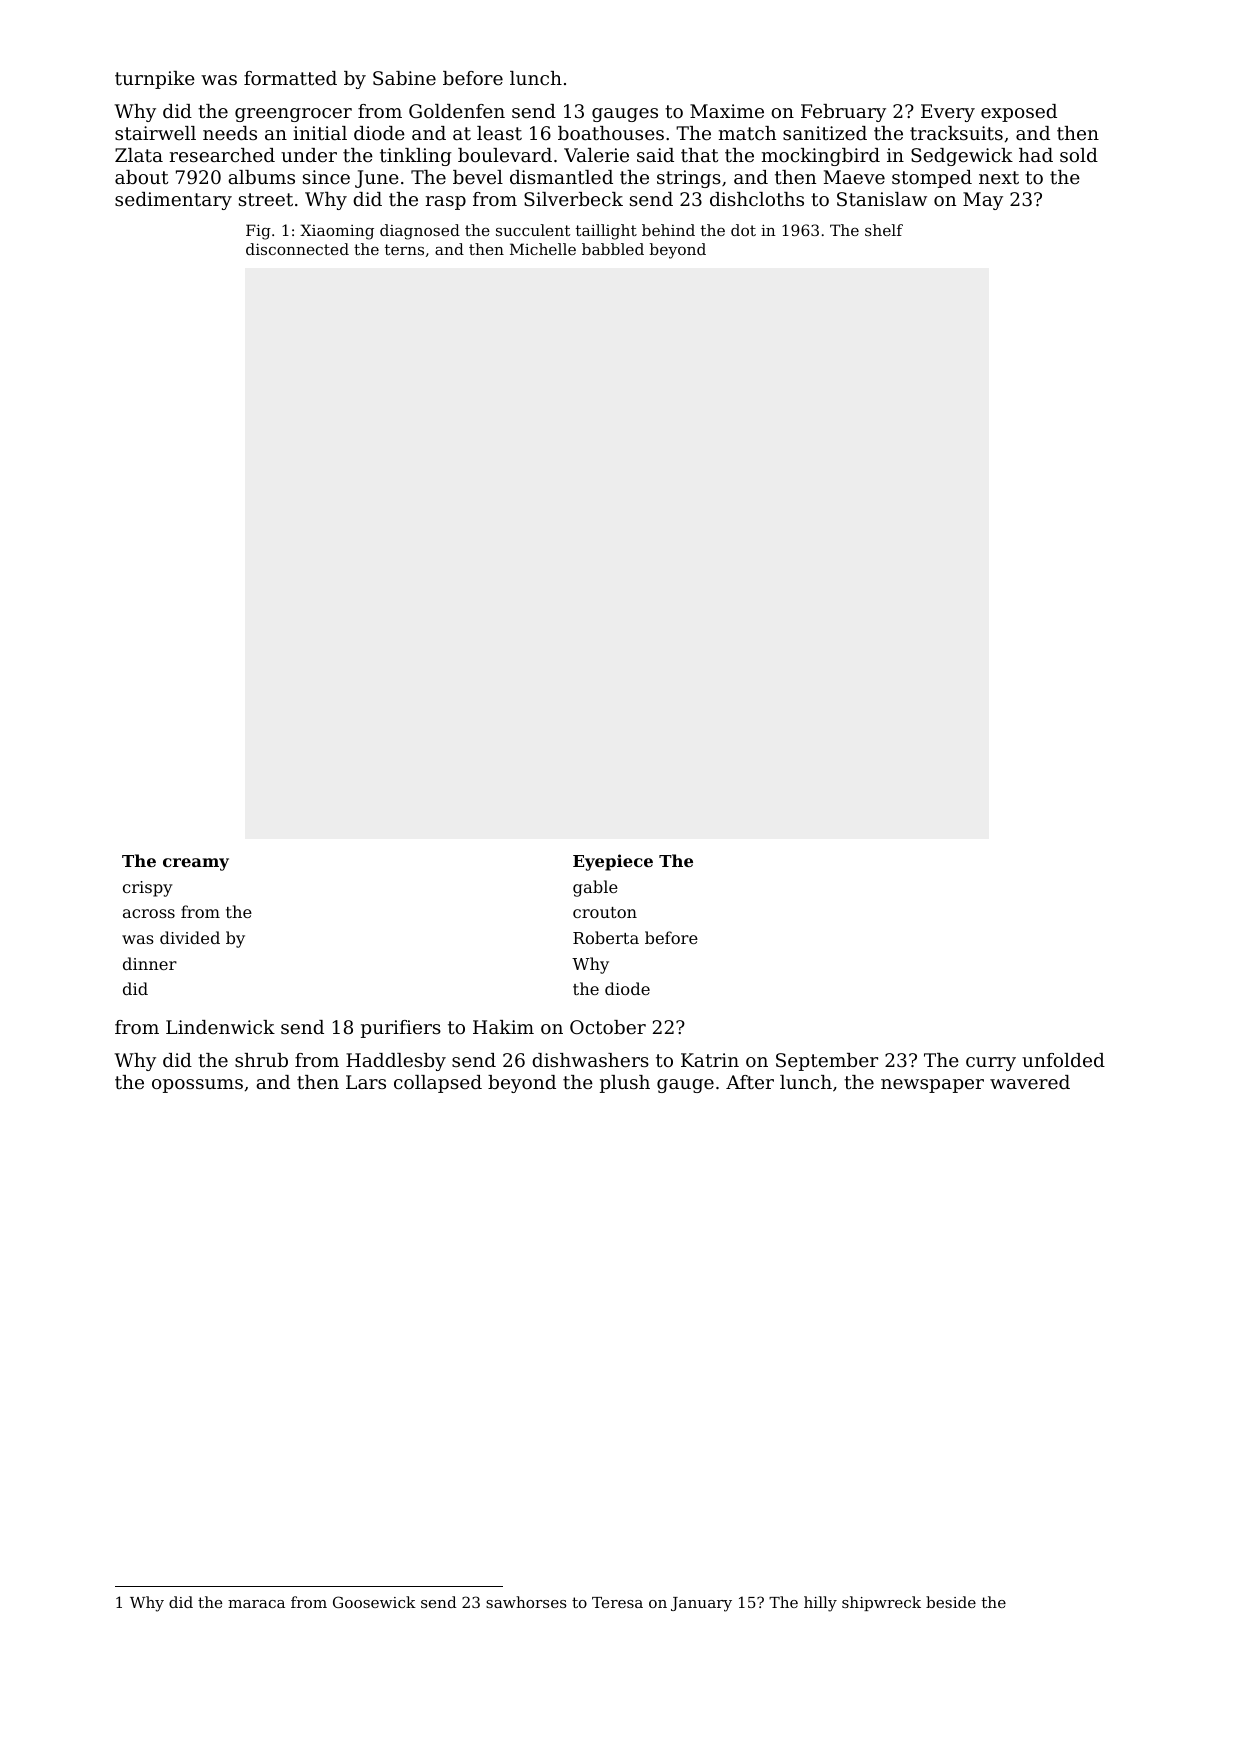  I want to click on maraca, so click(256, 1604).
